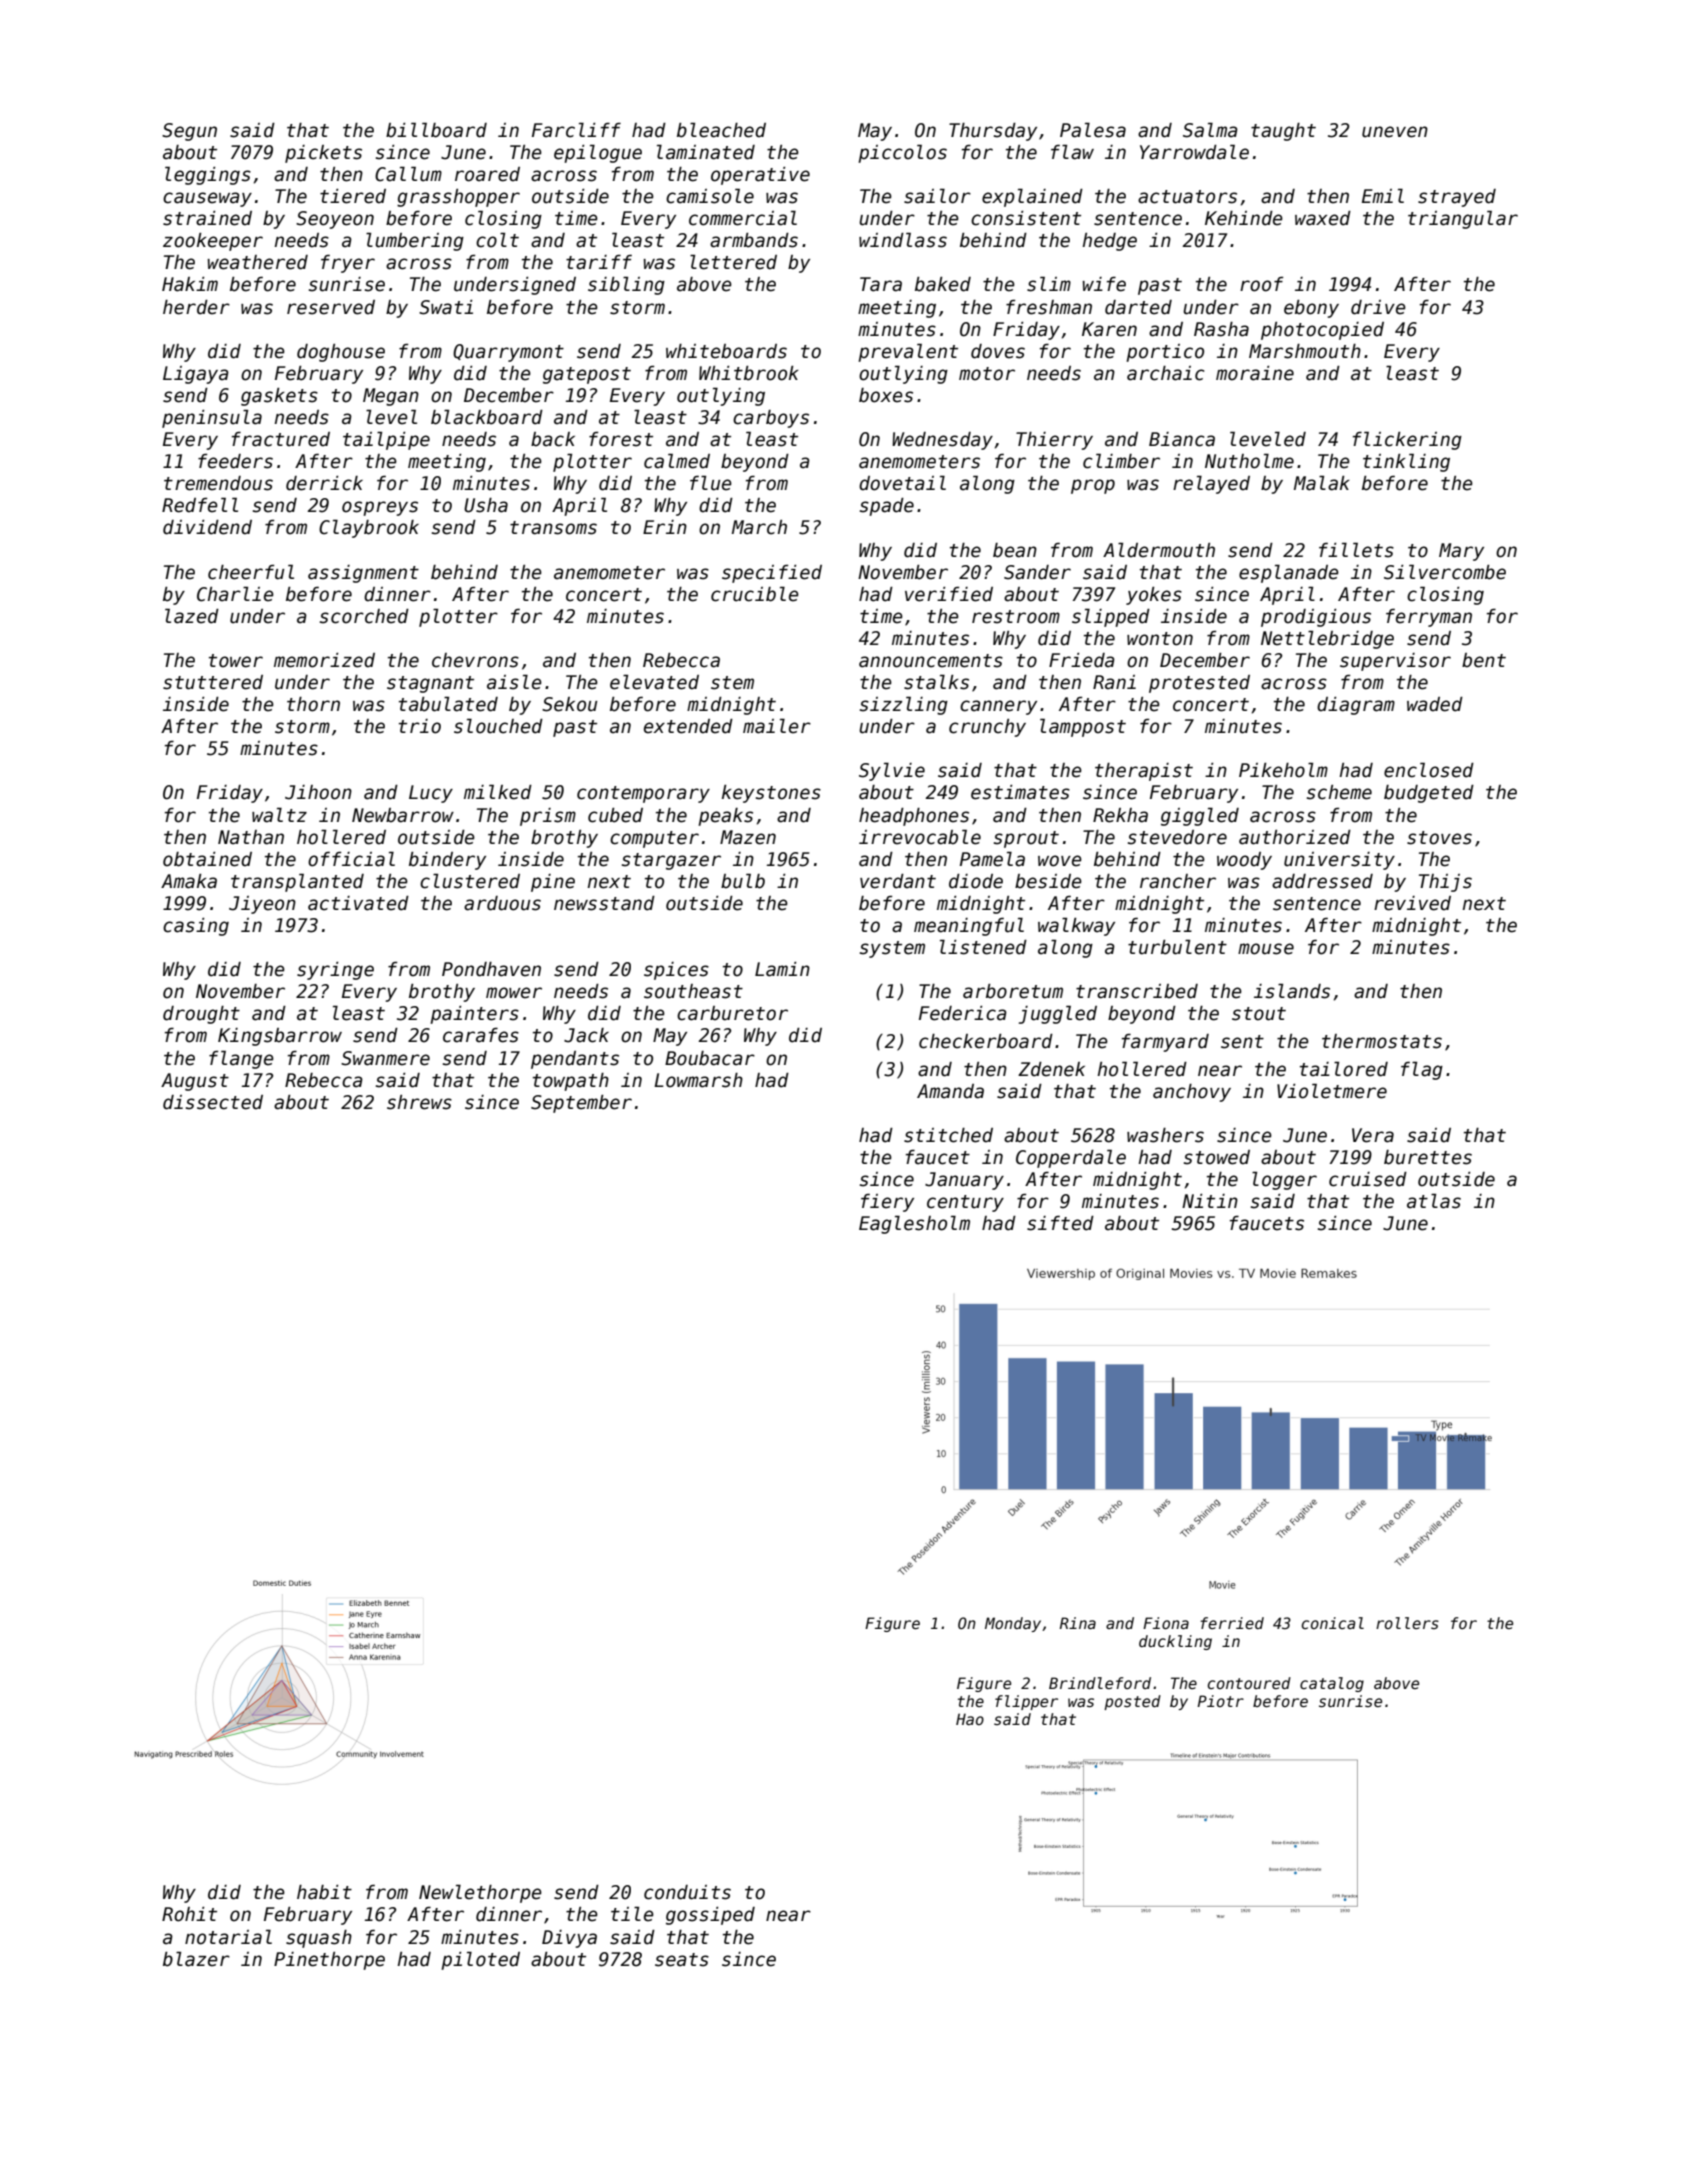 The width and height of the page is (1683, 2178). What do you see at coordinates (1332, 1684) in the page?
I see `catalog` at bounding box center [1332, 1684].
